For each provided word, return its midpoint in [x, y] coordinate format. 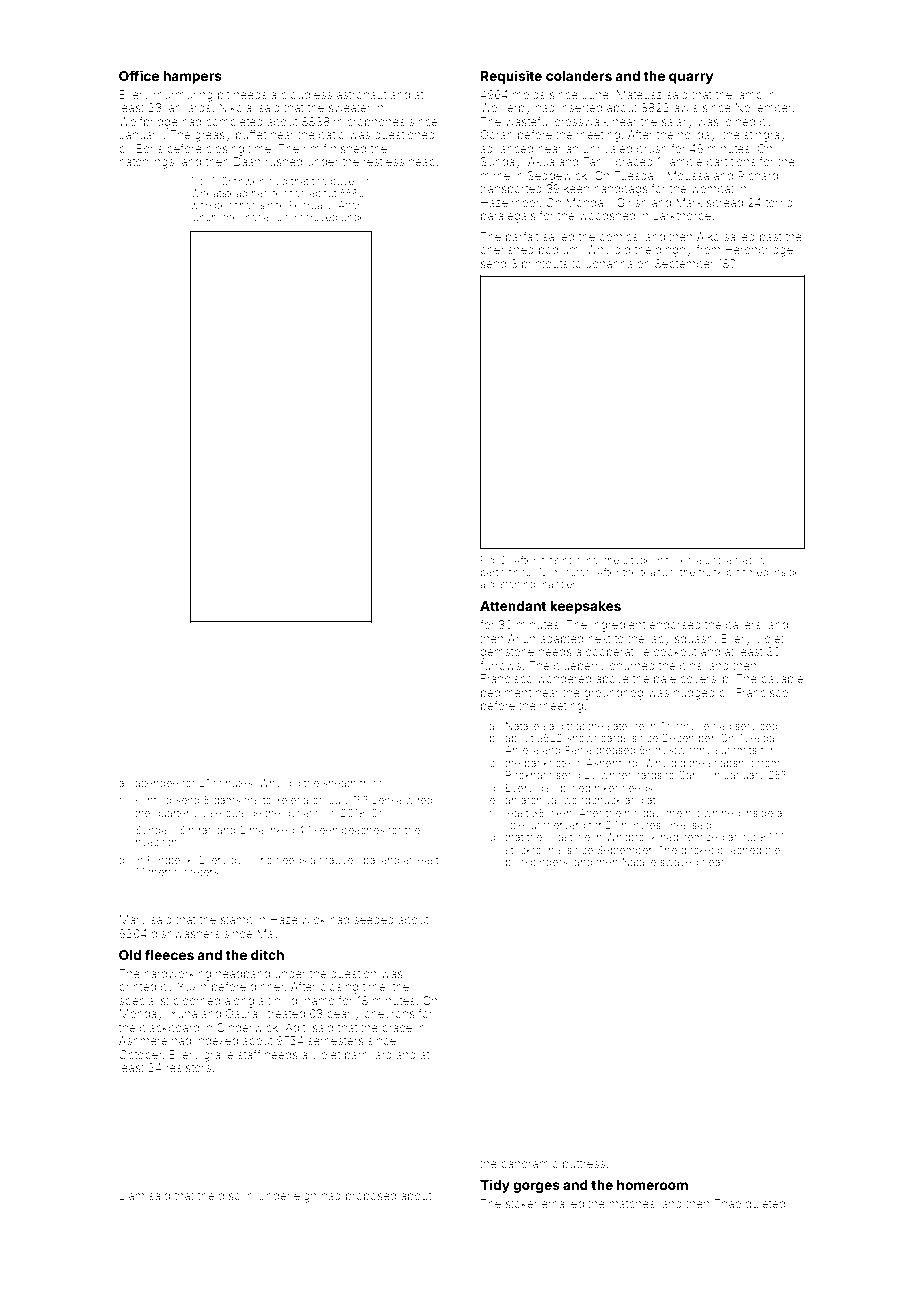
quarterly [176, 814]
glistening [512, 585]
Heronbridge [759, 251]
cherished [507, 249]
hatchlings [146, 163]
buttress [584, 1163]
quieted [765, 1204]
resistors [188, 1067]
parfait [522, 237]
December [688, 738]
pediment [506, 693]
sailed [739, 236]
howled [675, 560]
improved [315, 218]
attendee [157, 783]
